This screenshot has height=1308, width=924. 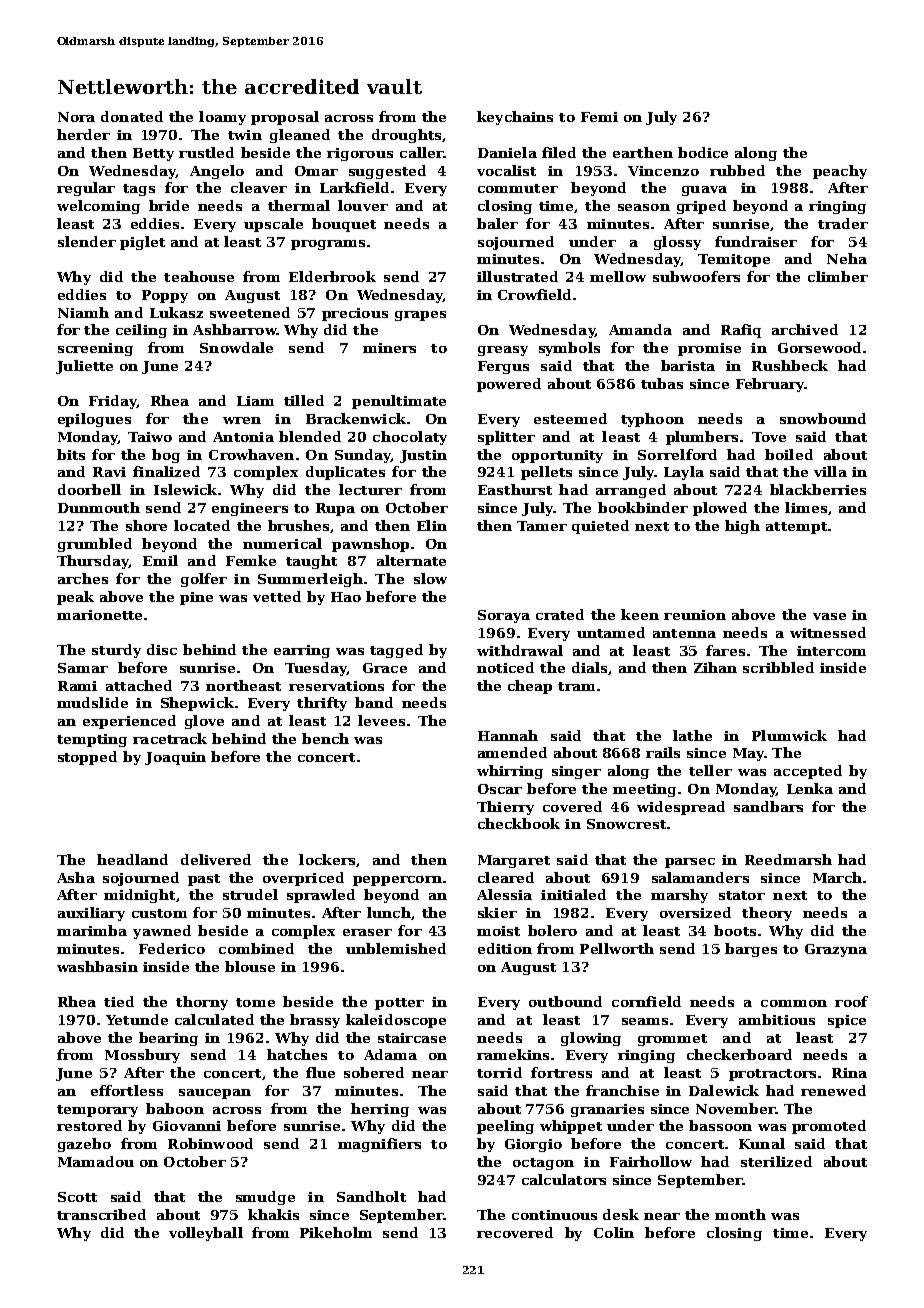 What do you see at coordinates (533, 1145) in the screenshot?
I see `Giorgio` at bounding box center [533, 1145].
